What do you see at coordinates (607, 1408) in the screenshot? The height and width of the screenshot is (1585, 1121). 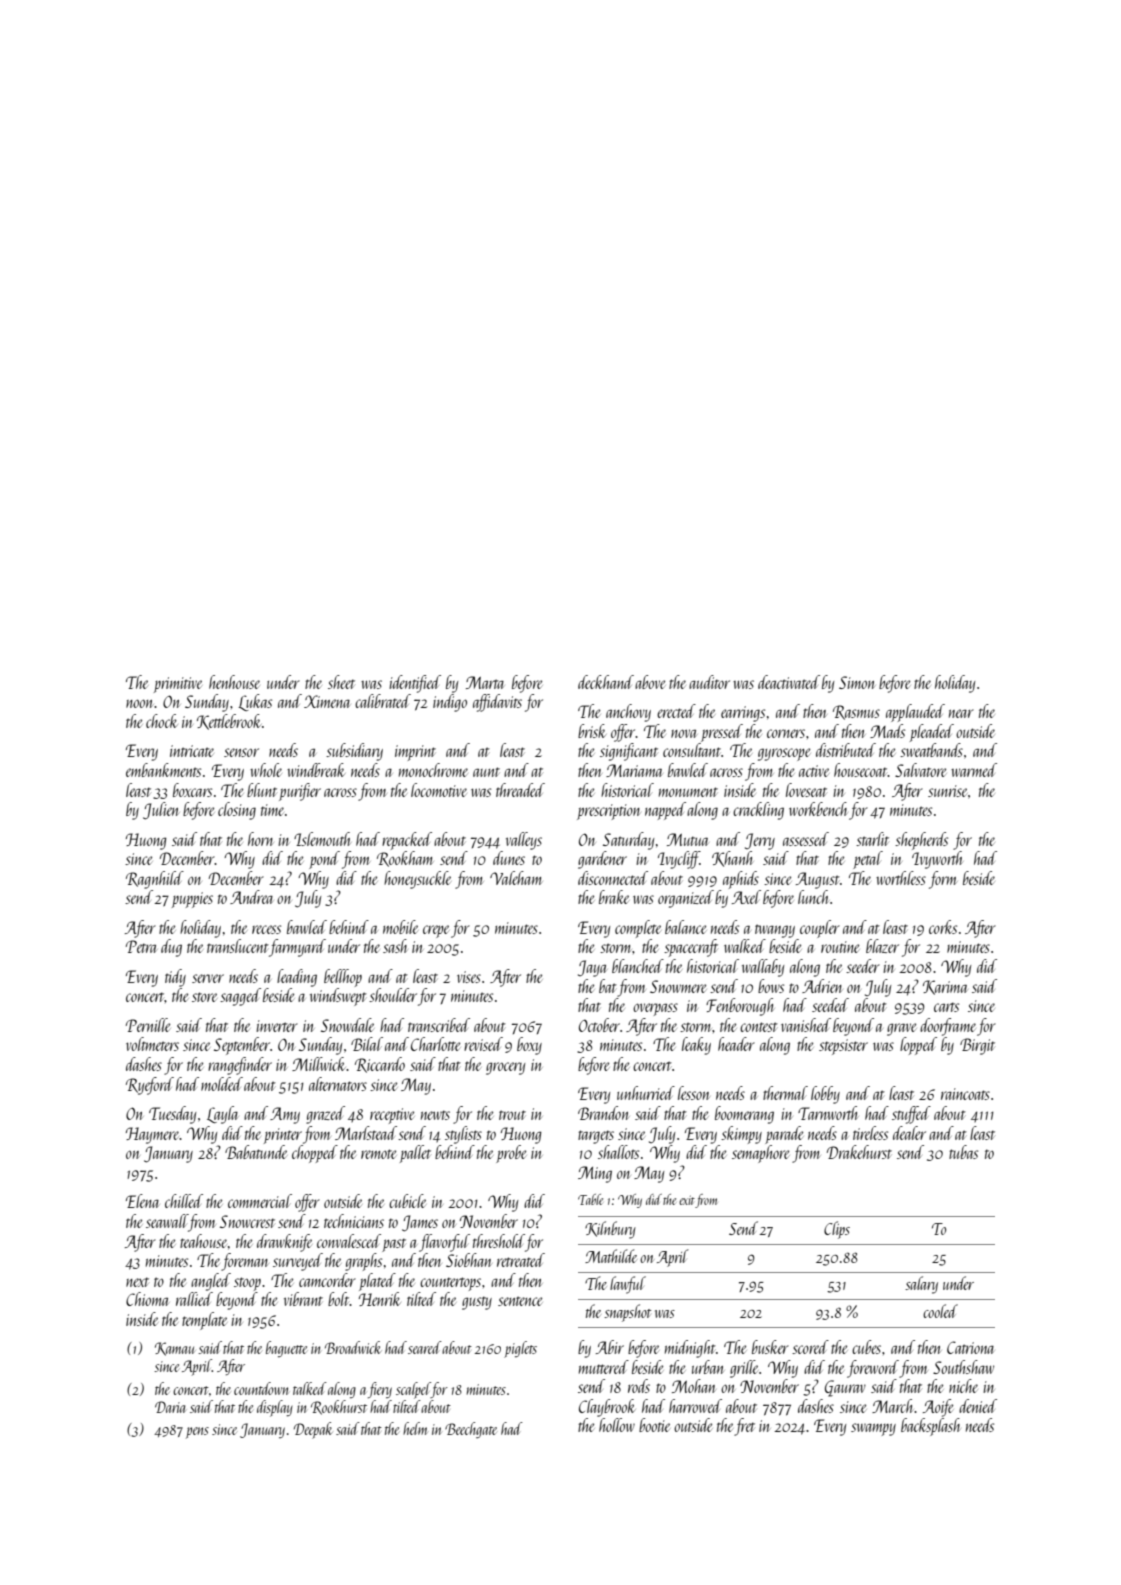 I see `Claybrook` at bounding box center [607, 1408].
